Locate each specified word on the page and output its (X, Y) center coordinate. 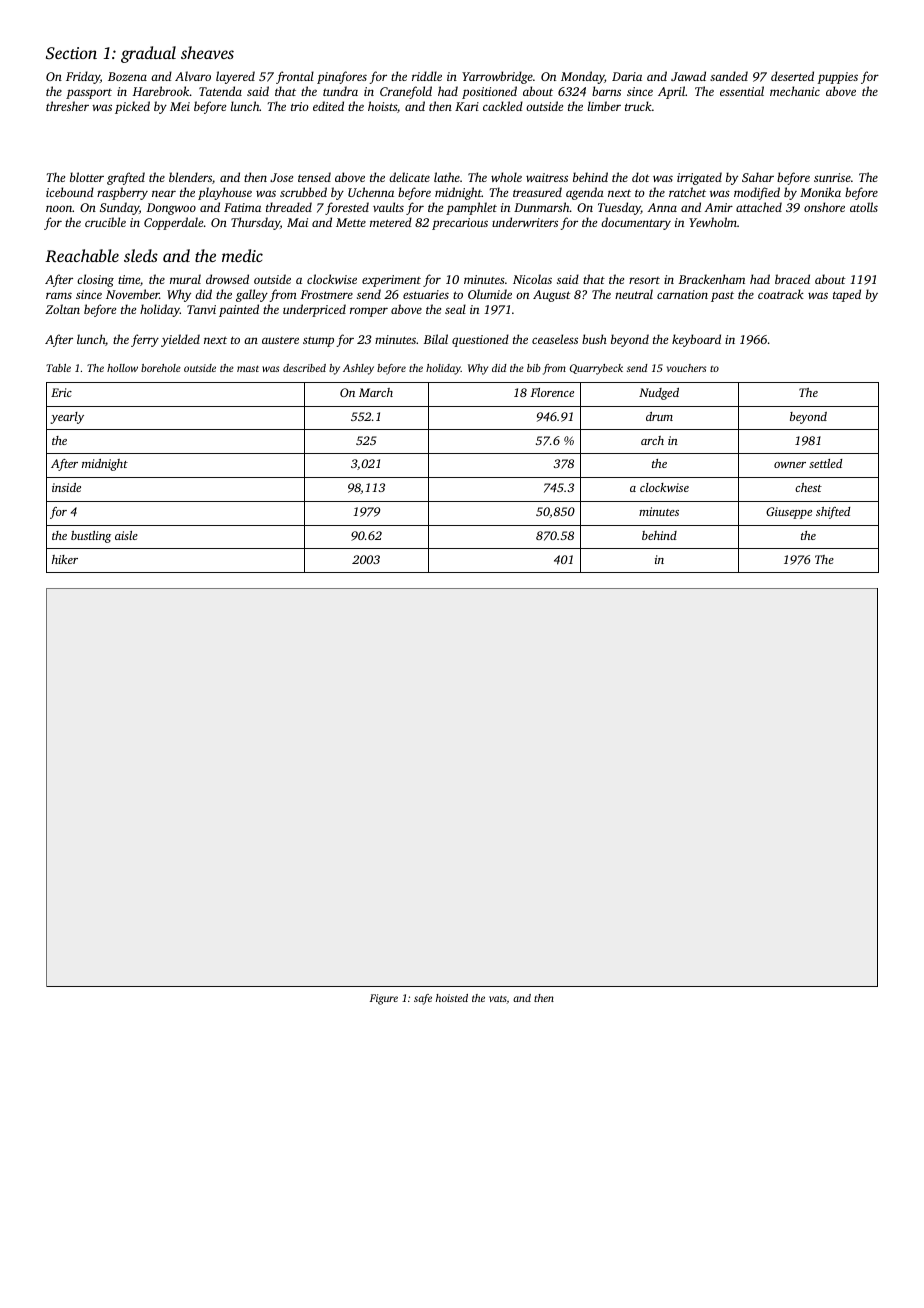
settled (825, 463)
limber (604, 106)
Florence (552, 392)
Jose (281, 177)
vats (498, 998)
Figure (384, 999)
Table (58, 368)
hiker (65, 559)
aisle (126, 535)
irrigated (699, 178)
